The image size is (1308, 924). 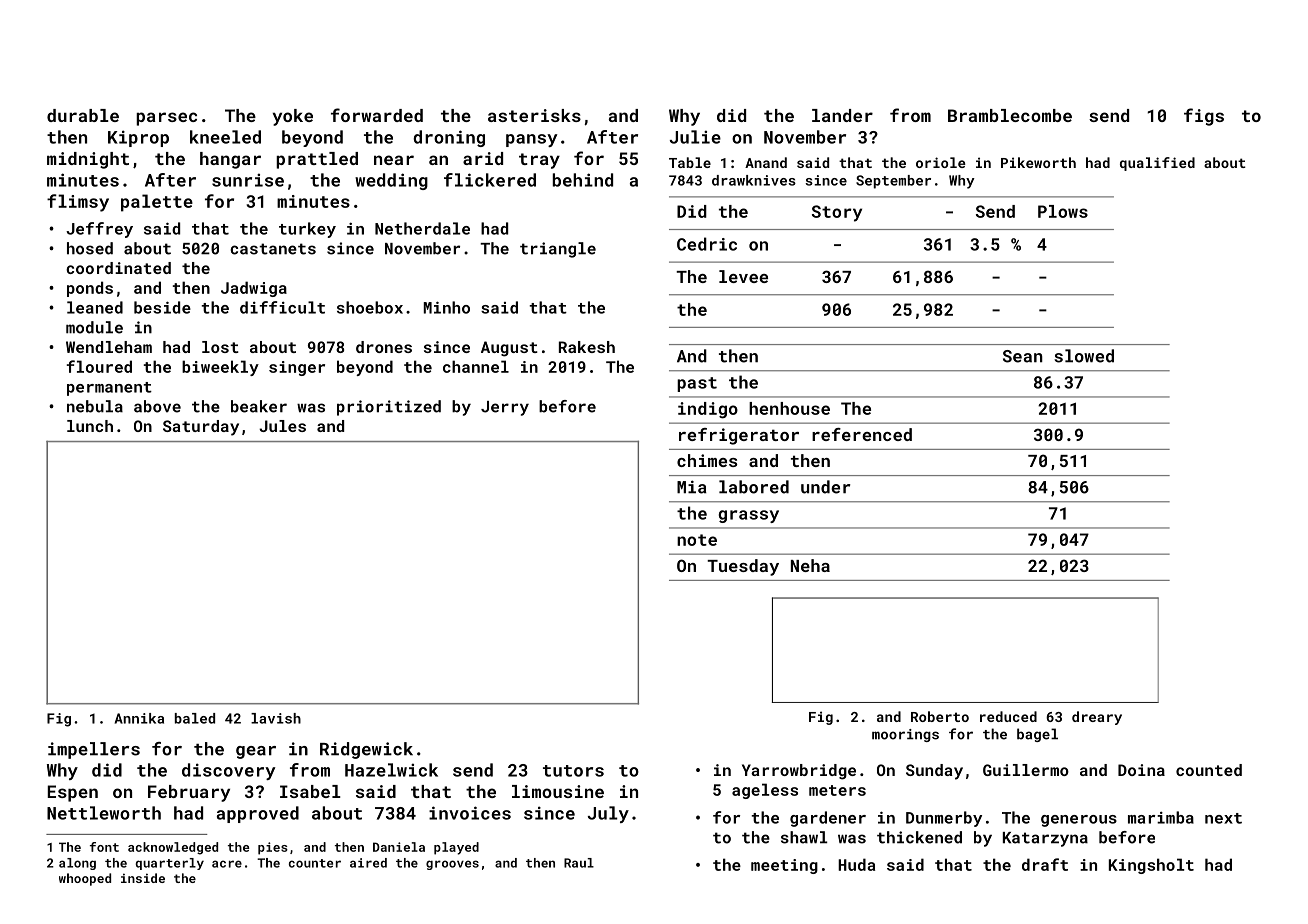 I want to click on pansy, so click(x=531, y=140).
